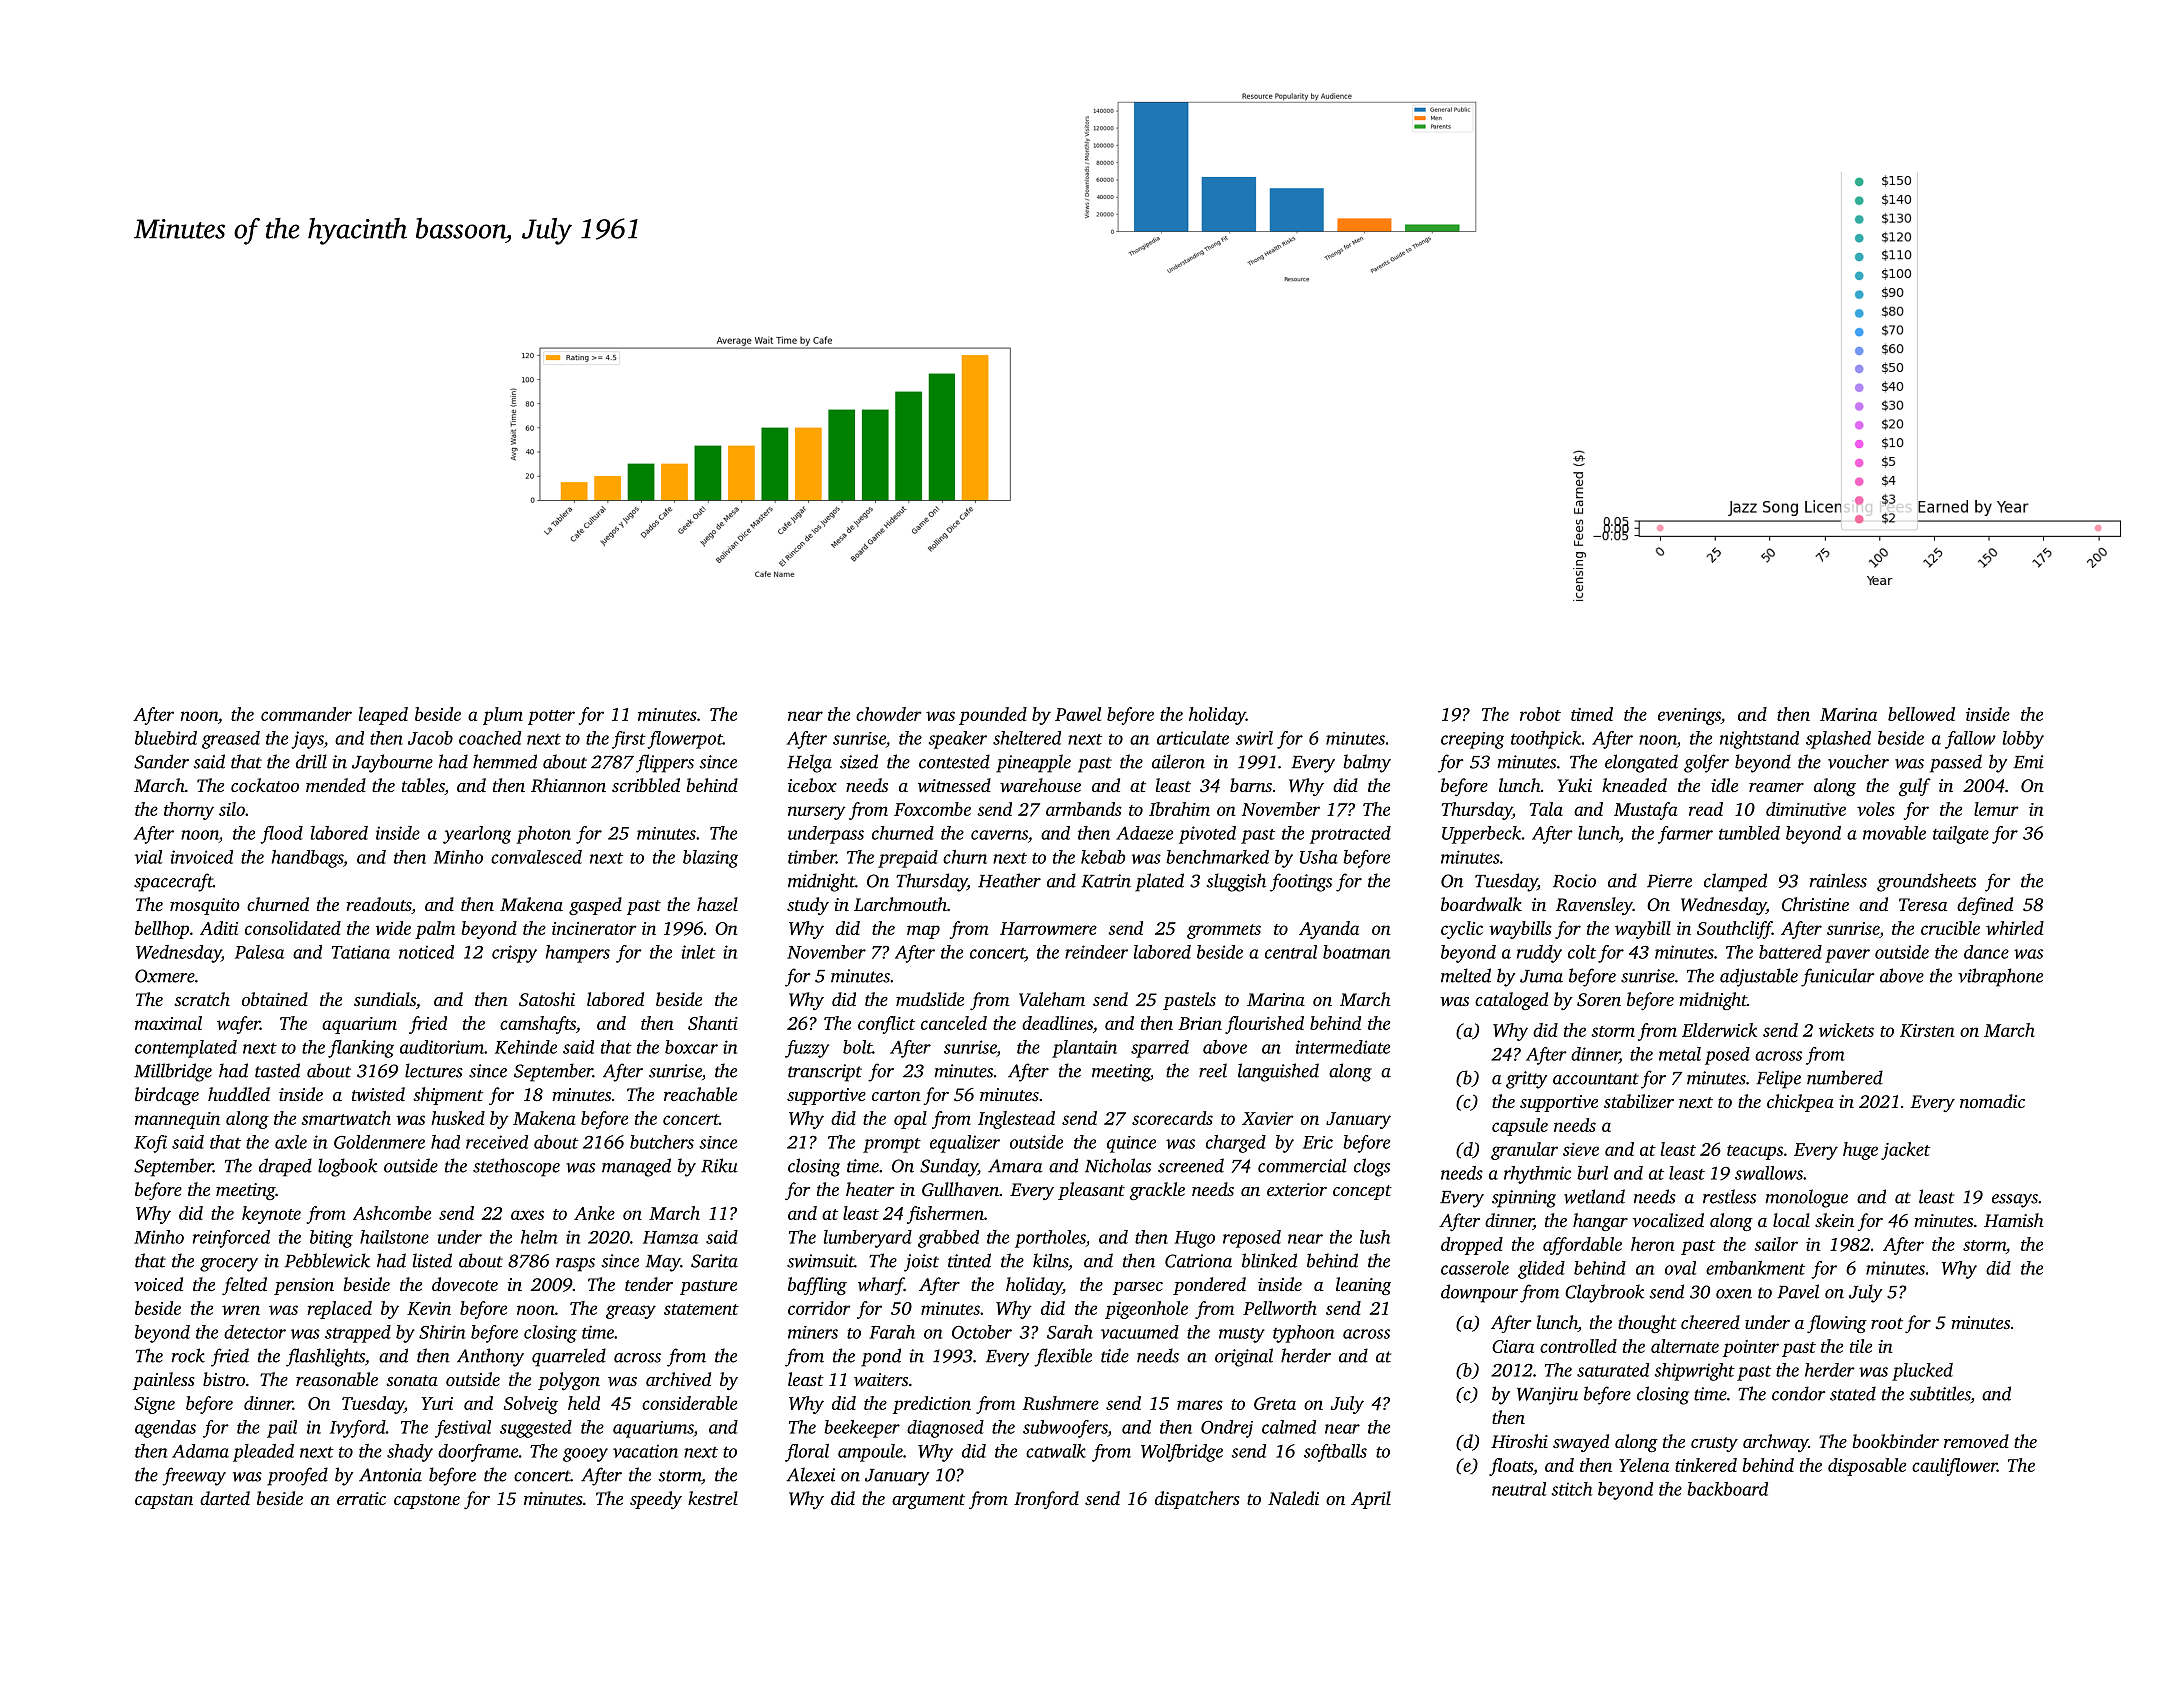  What do you see at coordinates (1050, 1260) in the document?
I see `kilns` at bounding box center [1050, 1260].
